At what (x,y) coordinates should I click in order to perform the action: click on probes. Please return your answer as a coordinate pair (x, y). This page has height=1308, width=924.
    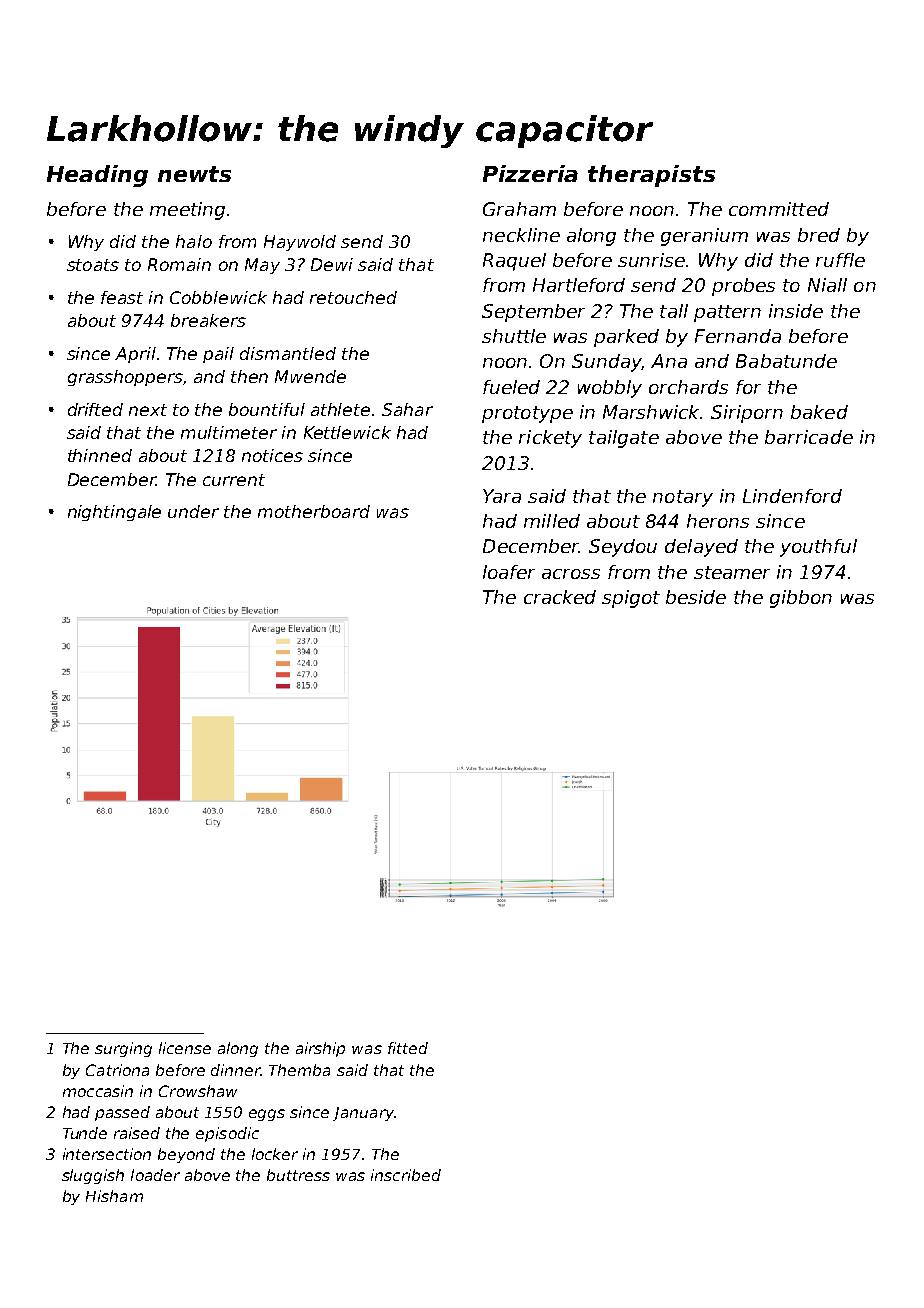
    Looking at the image, I should click on (743, 287).
